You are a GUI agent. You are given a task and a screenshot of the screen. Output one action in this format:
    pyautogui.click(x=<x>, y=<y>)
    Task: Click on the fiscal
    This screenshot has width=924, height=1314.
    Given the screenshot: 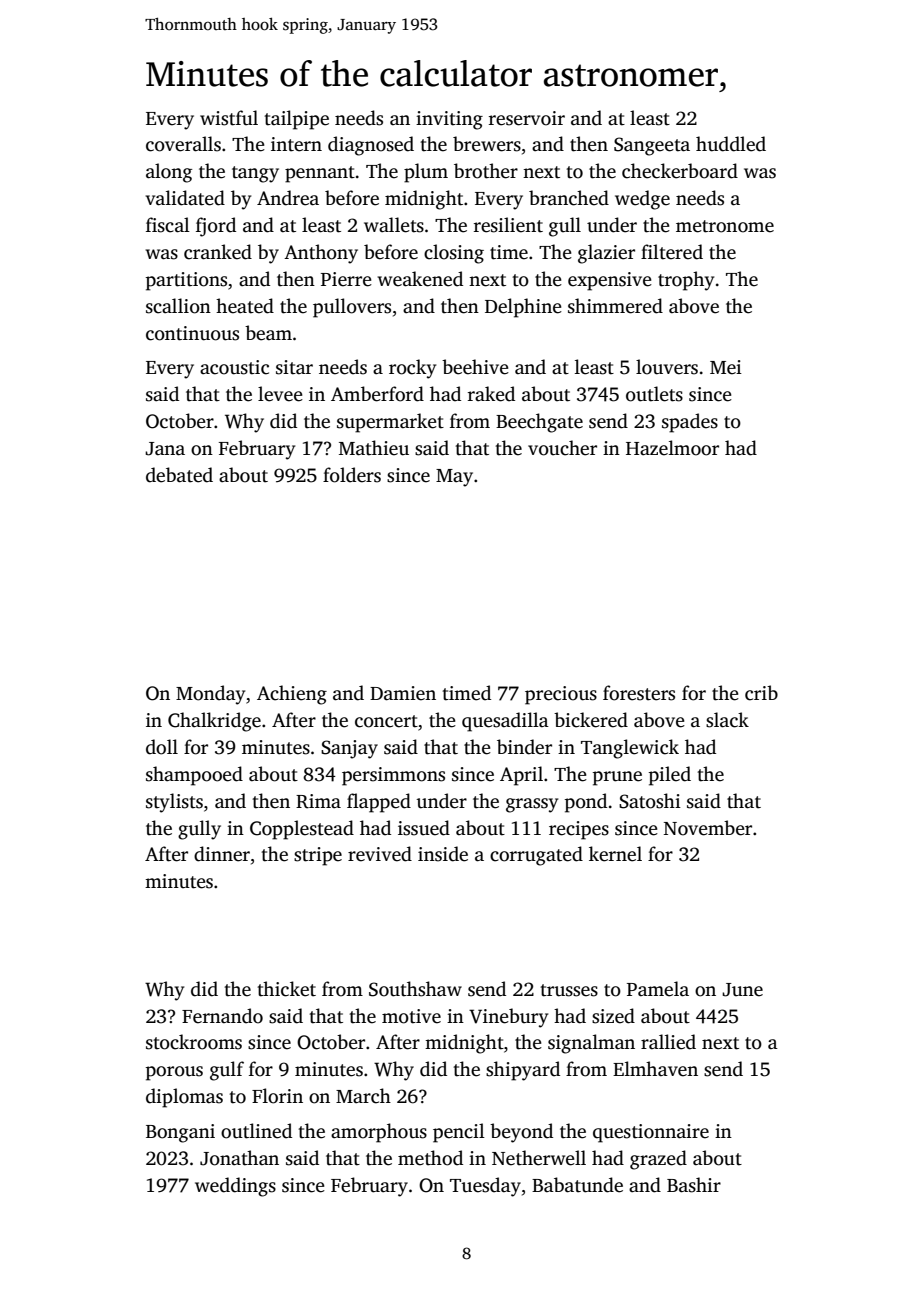 What is the action you would take?
    pyautogui.click(x=168, y=225)
